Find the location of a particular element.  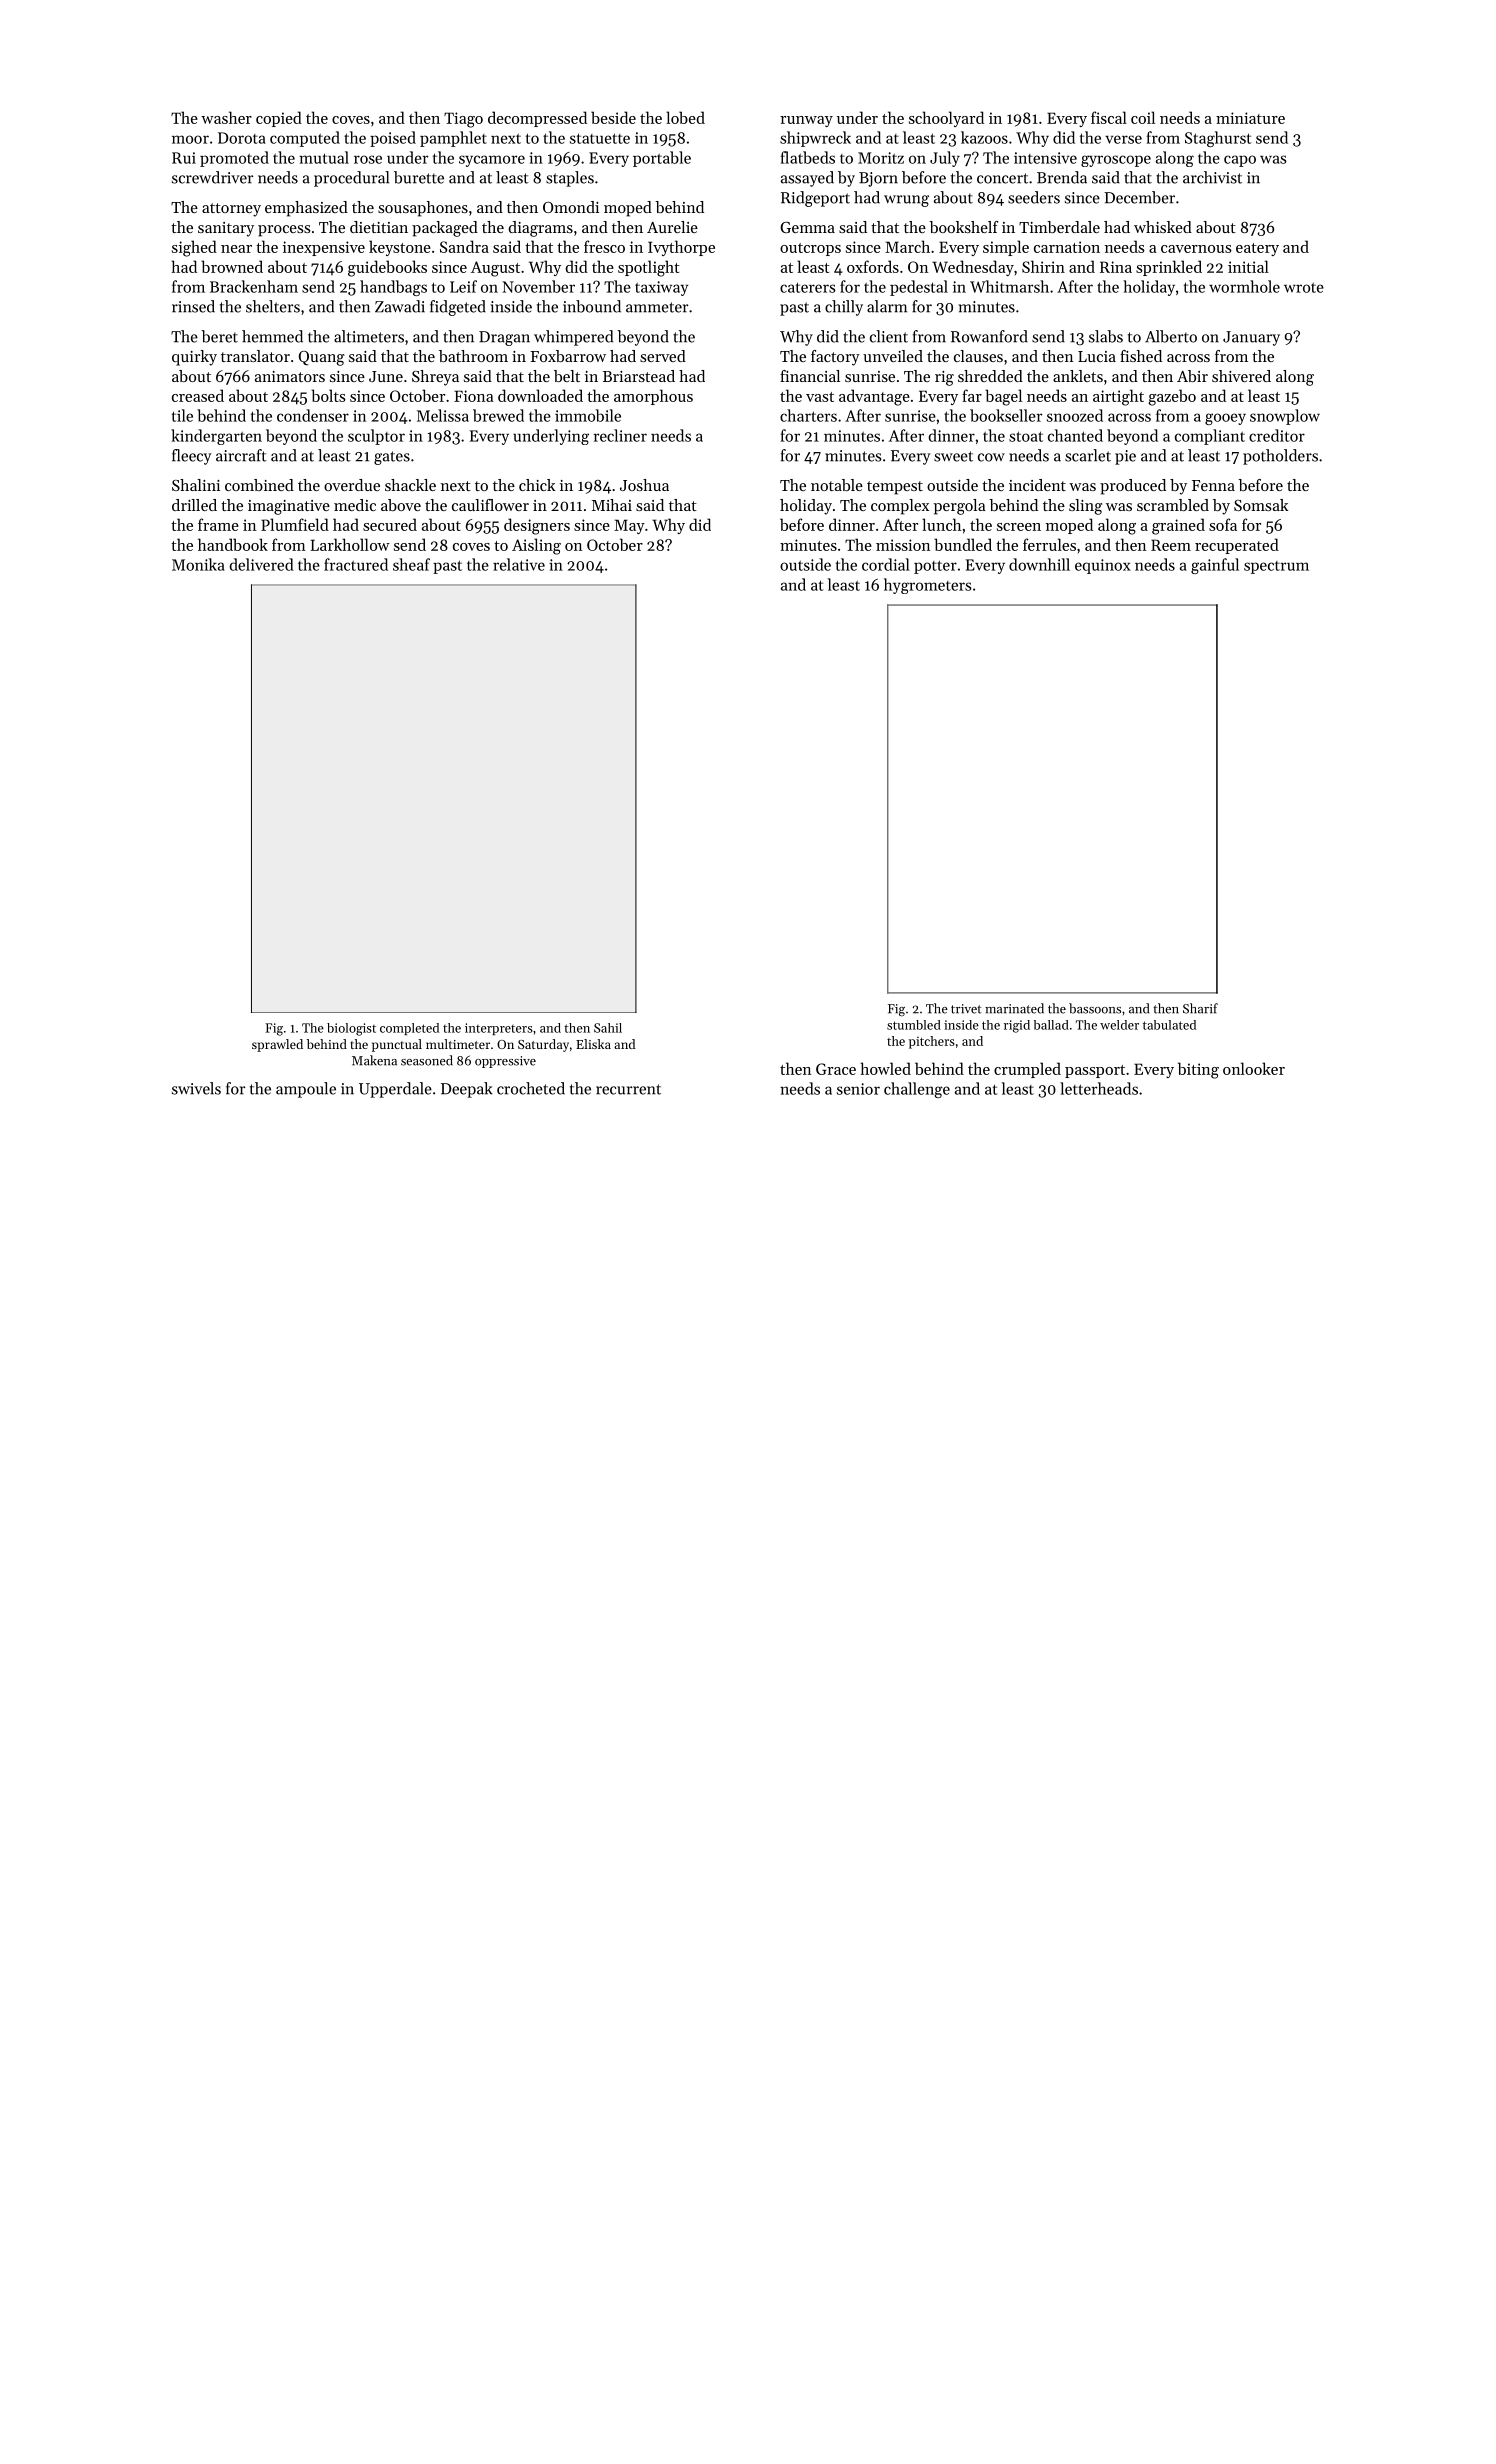

gainful is located at coordinates (1215, 566).
